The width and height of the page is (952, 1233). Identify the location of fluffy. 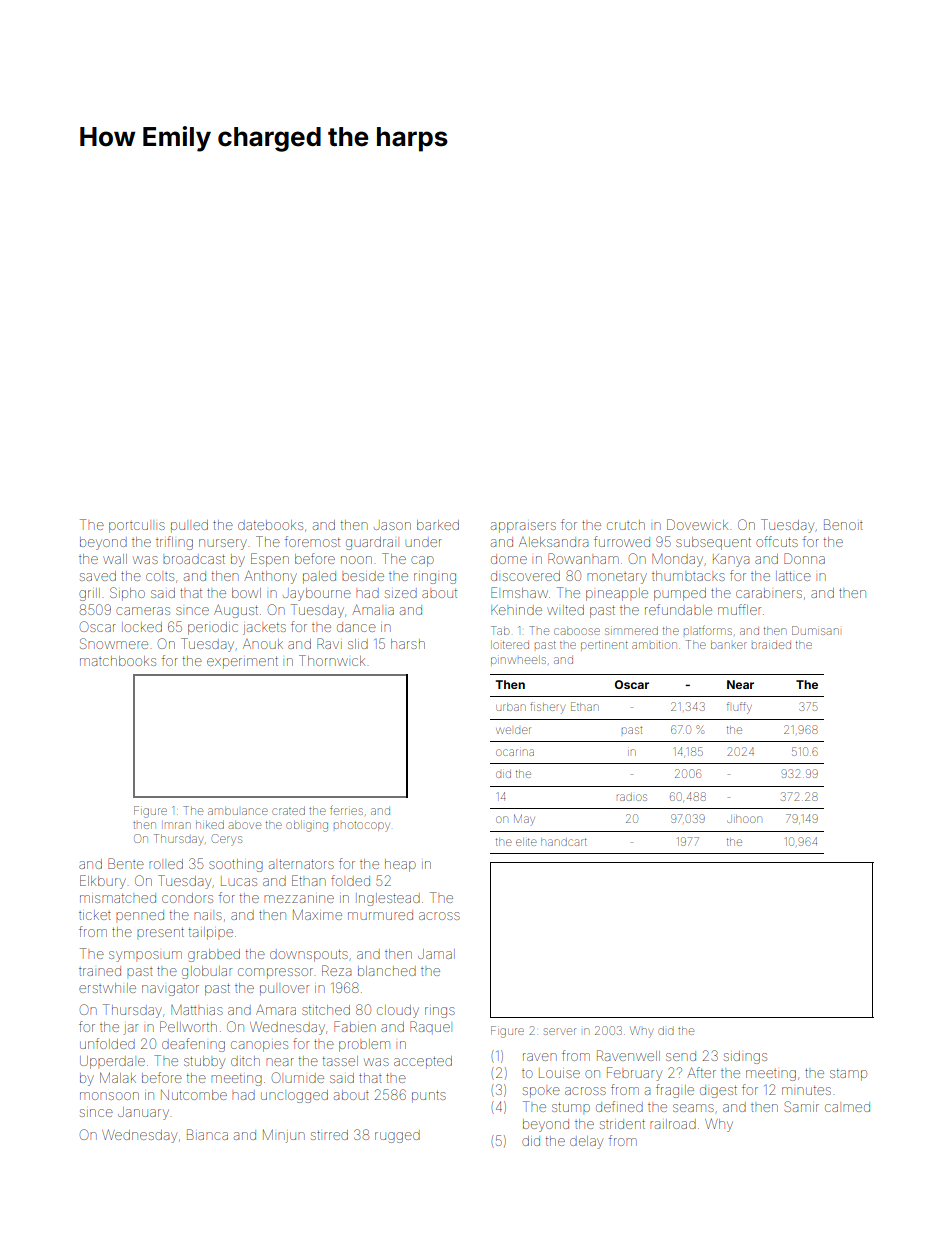
(739, 708).
